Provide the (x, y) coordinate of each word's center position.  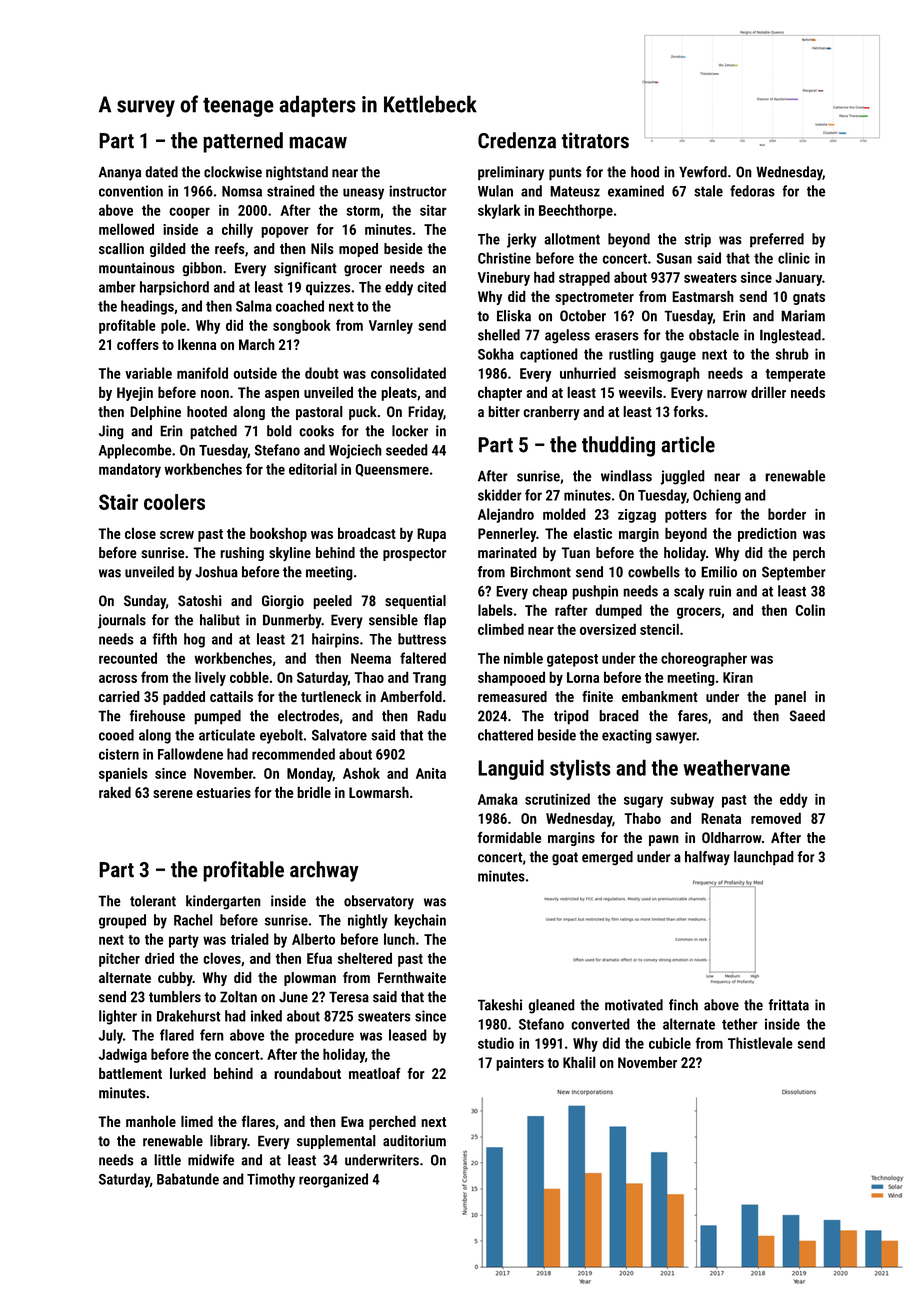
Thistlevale (760, 1043)
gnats (809, 298)
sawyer (676, 738)
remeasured (512, 696)
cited (431, 287)
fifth (164, 639)
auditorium (414, 1141)
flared (177, 1035)
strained (291, 191)
